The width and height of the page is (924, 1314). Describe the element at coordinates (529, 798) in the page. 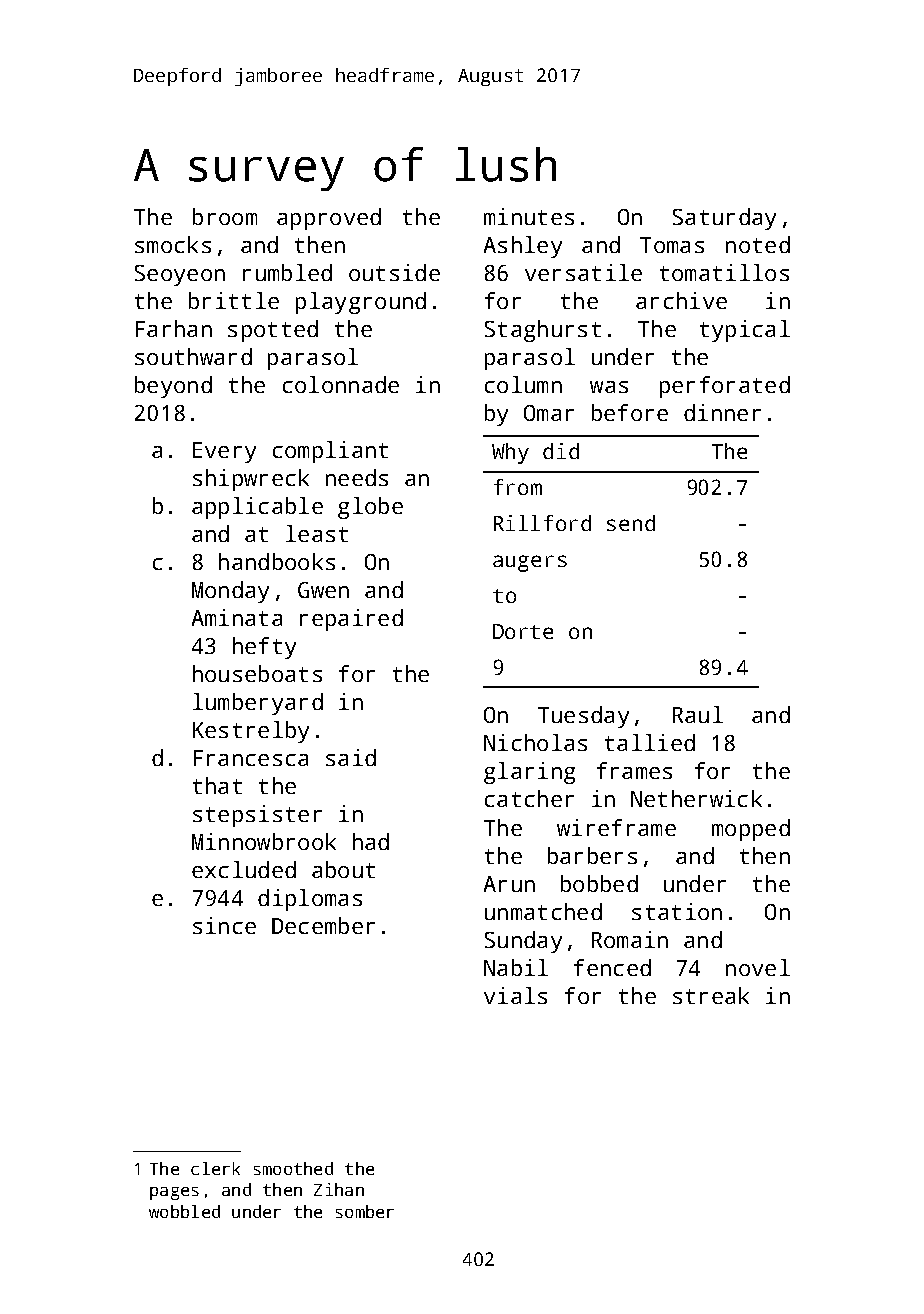

I see `catcher` at that location.
